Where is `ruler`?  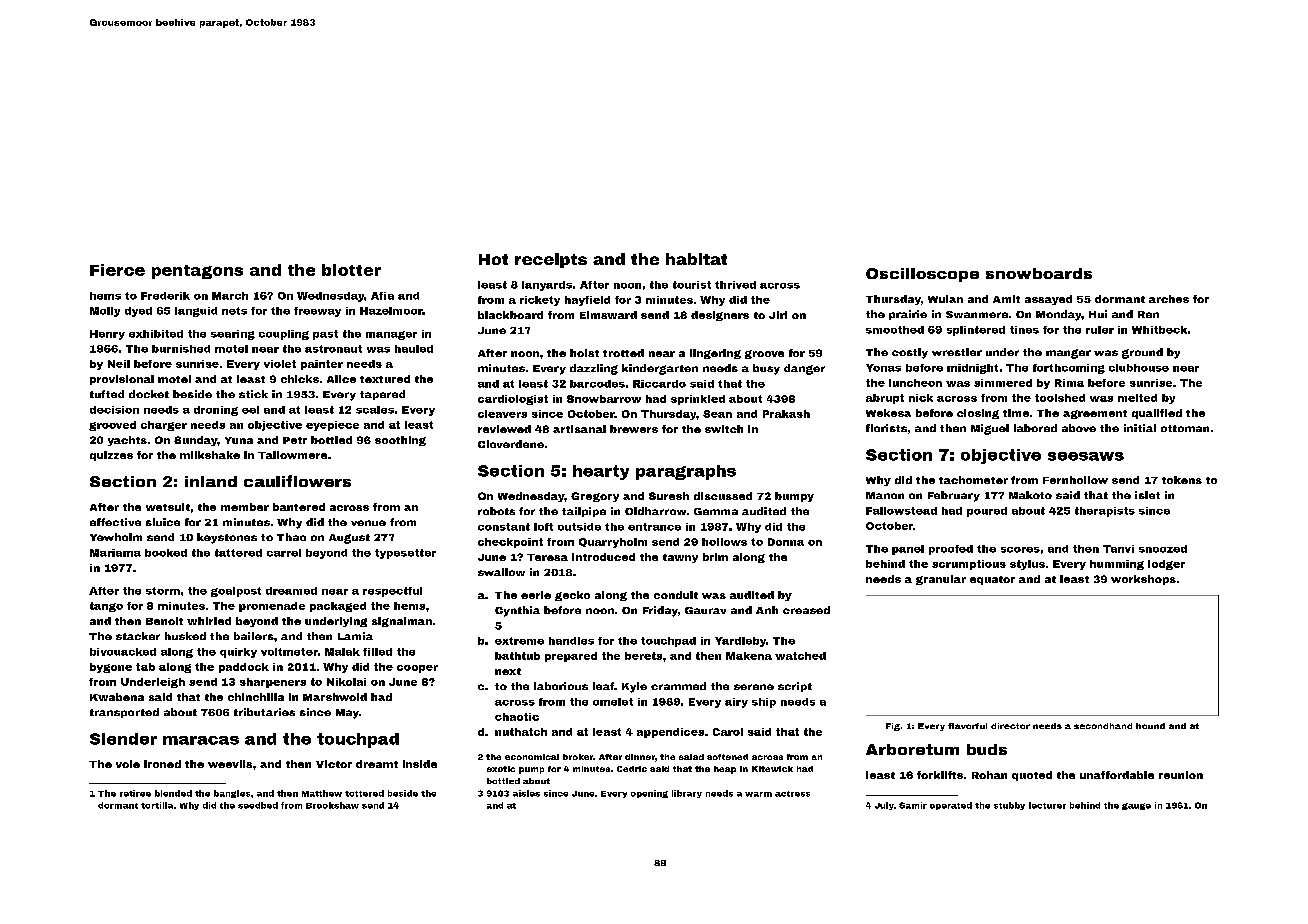 ruler is located at coordinates (1100, 330).
